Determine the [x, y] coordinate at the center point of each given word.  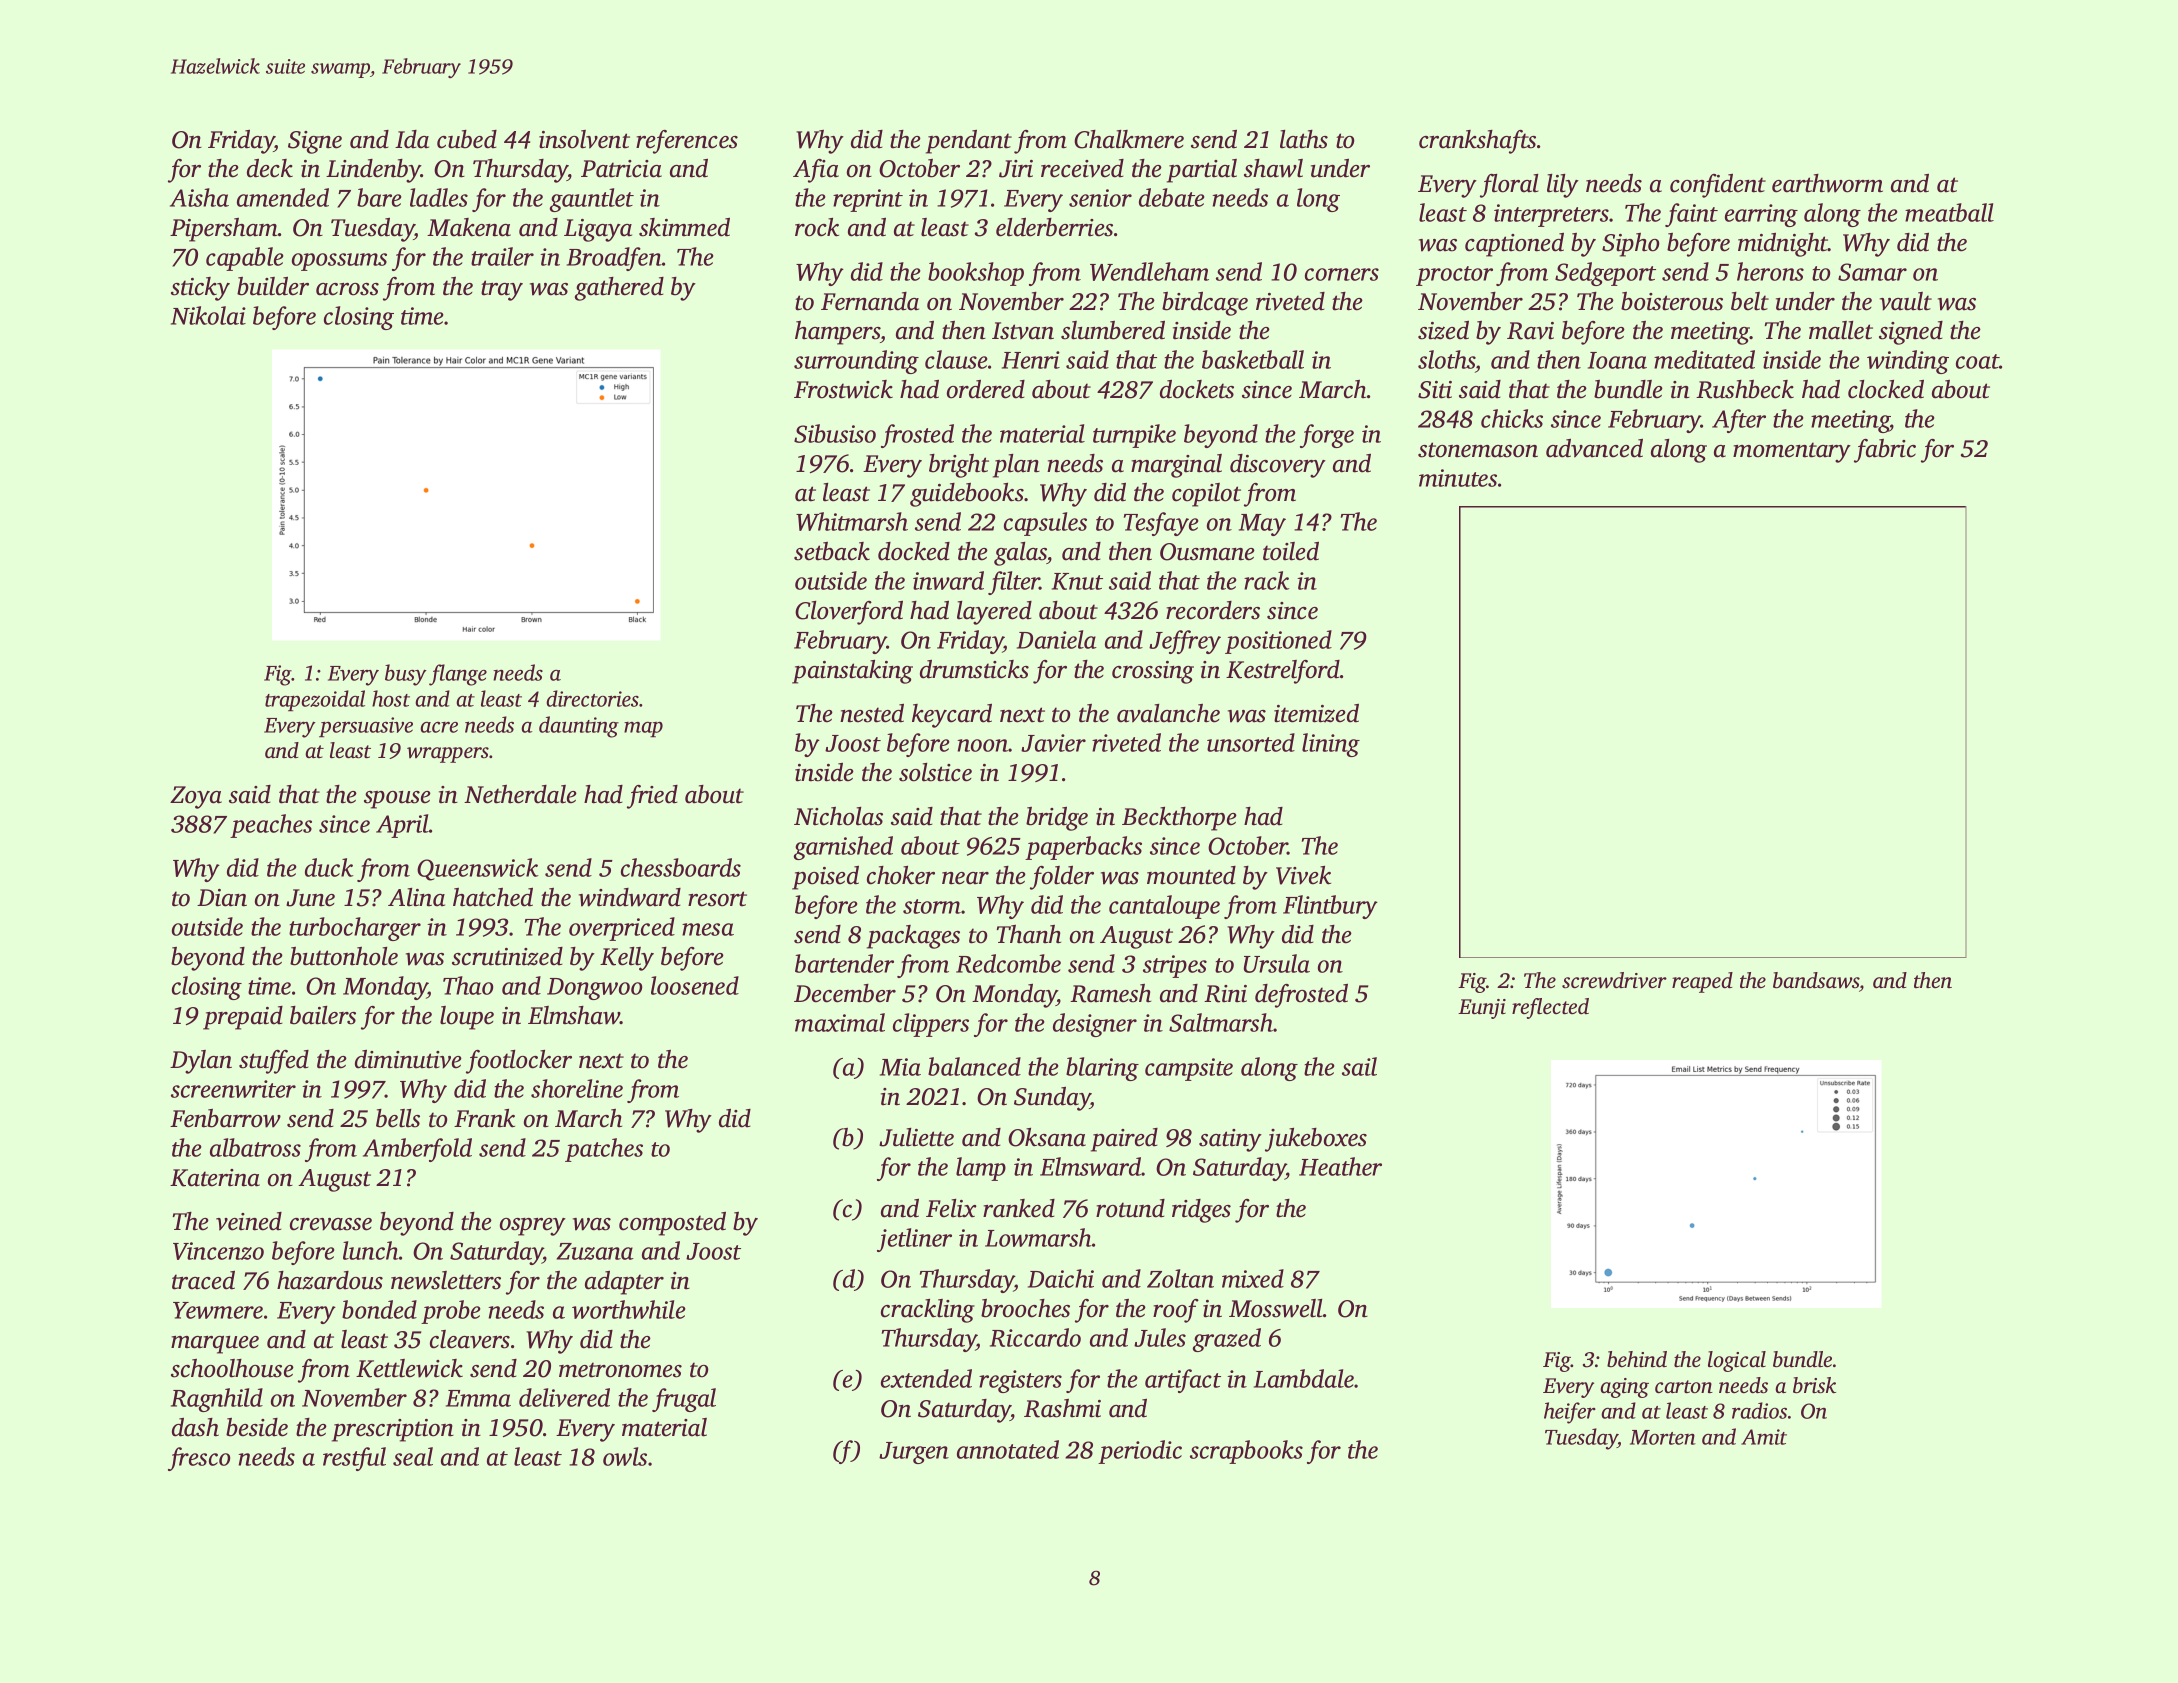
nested [872, 713]
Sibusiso [835, 433]
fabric [1885, 451]
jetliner [914, 1240]
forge [1327, 436]
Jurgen [914, 1453]
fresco [199, 1459]
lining [1331, 745]
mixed [1253, 1278]
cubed [467, 139]
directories [592, 698]
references [687, 142]
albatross [255, 1147]
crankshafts [1477, 142]
